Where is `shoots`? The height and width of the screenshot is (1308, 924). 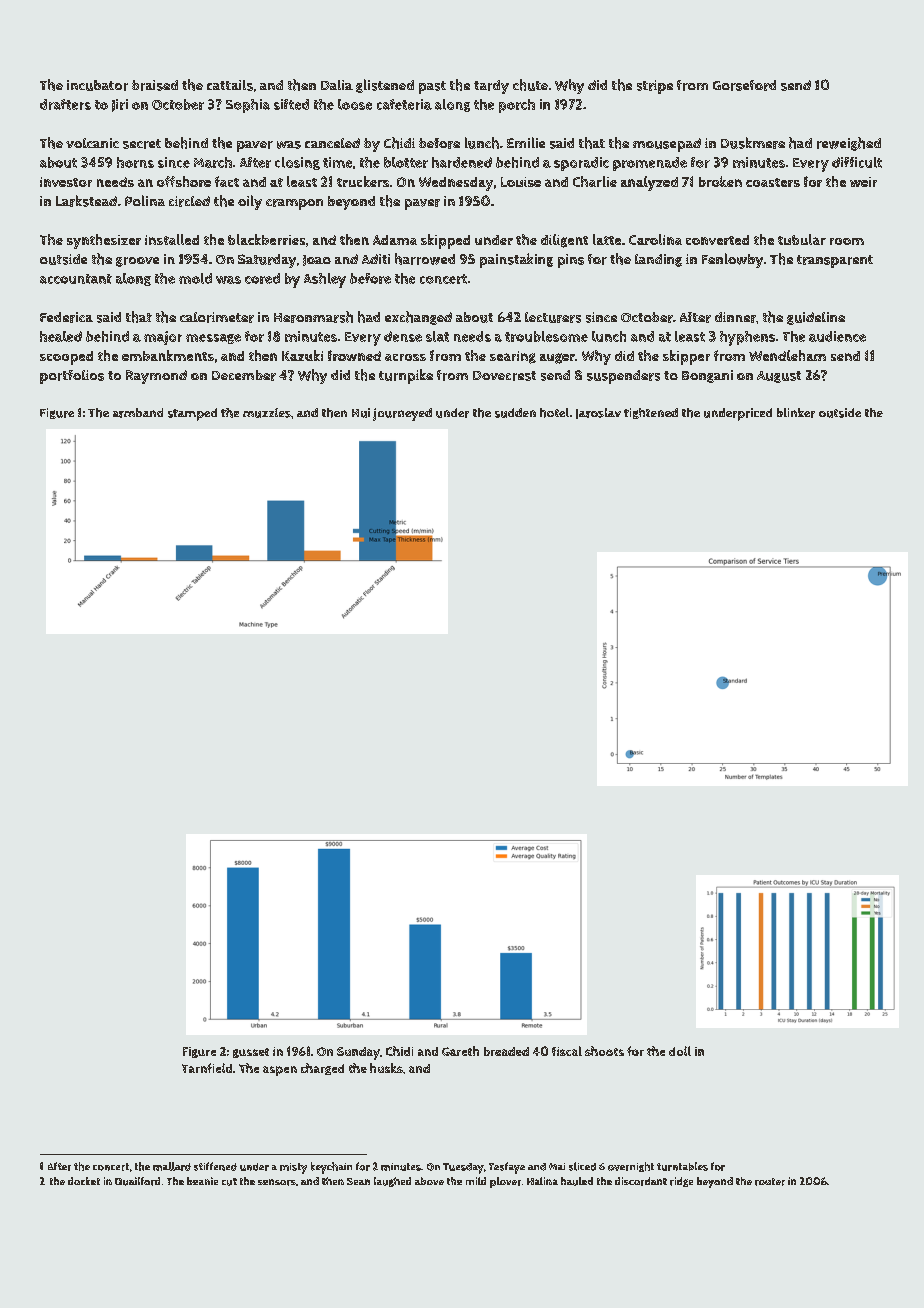
shoots is located at coordinates (604, 1051).
